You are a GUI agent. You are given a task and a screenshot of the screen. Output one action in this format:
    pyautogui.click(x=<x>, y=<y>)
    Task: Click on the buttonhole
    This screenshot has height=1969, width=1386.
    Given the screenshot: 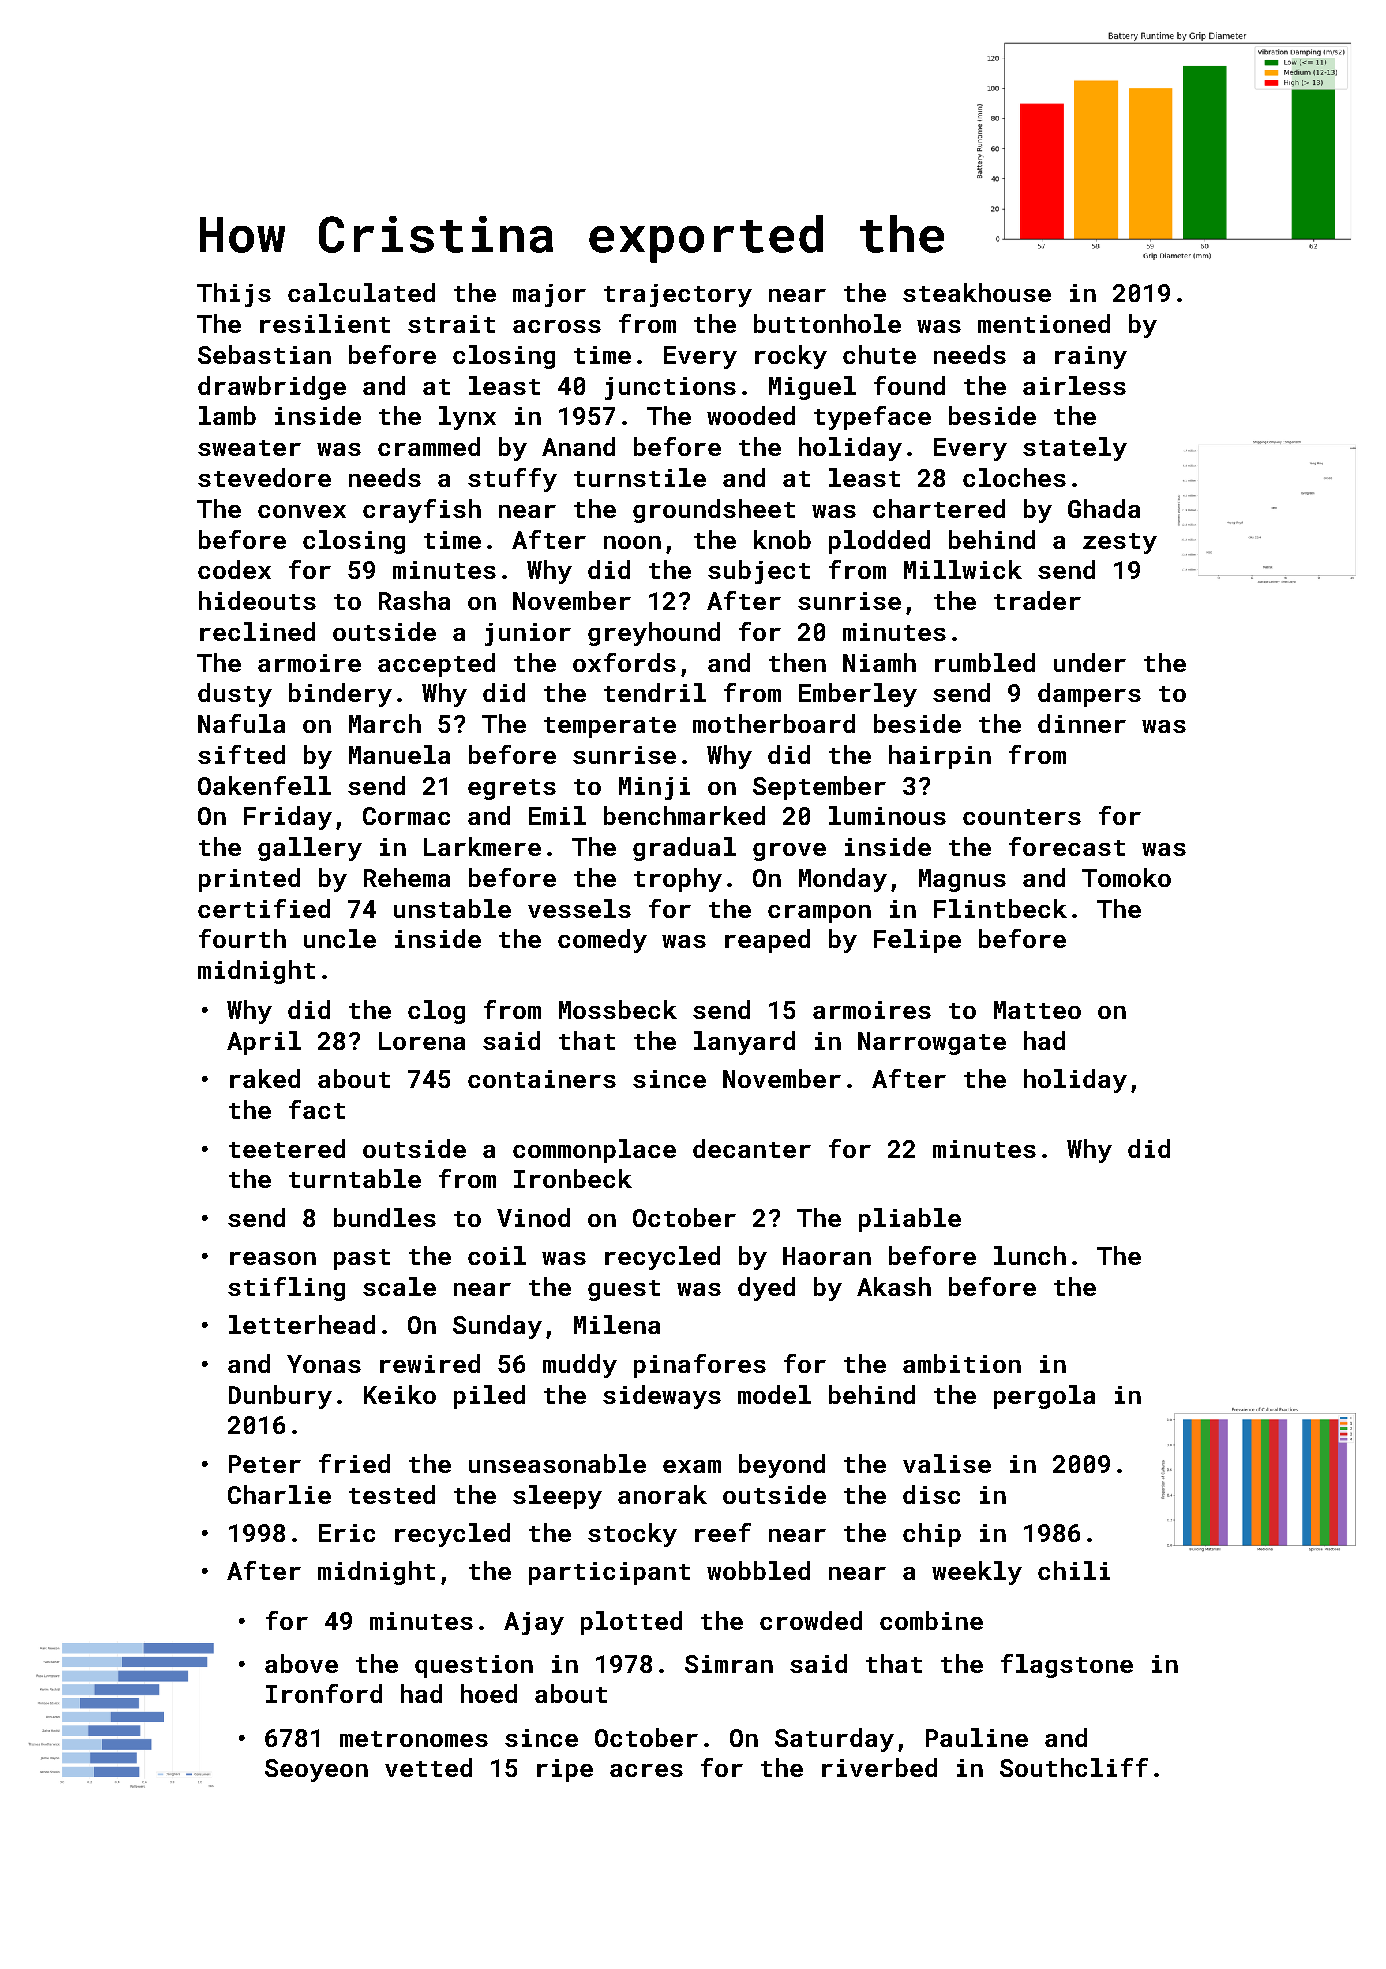 What is the action you would take?
    pyautogui.click(x=827, y=323)
